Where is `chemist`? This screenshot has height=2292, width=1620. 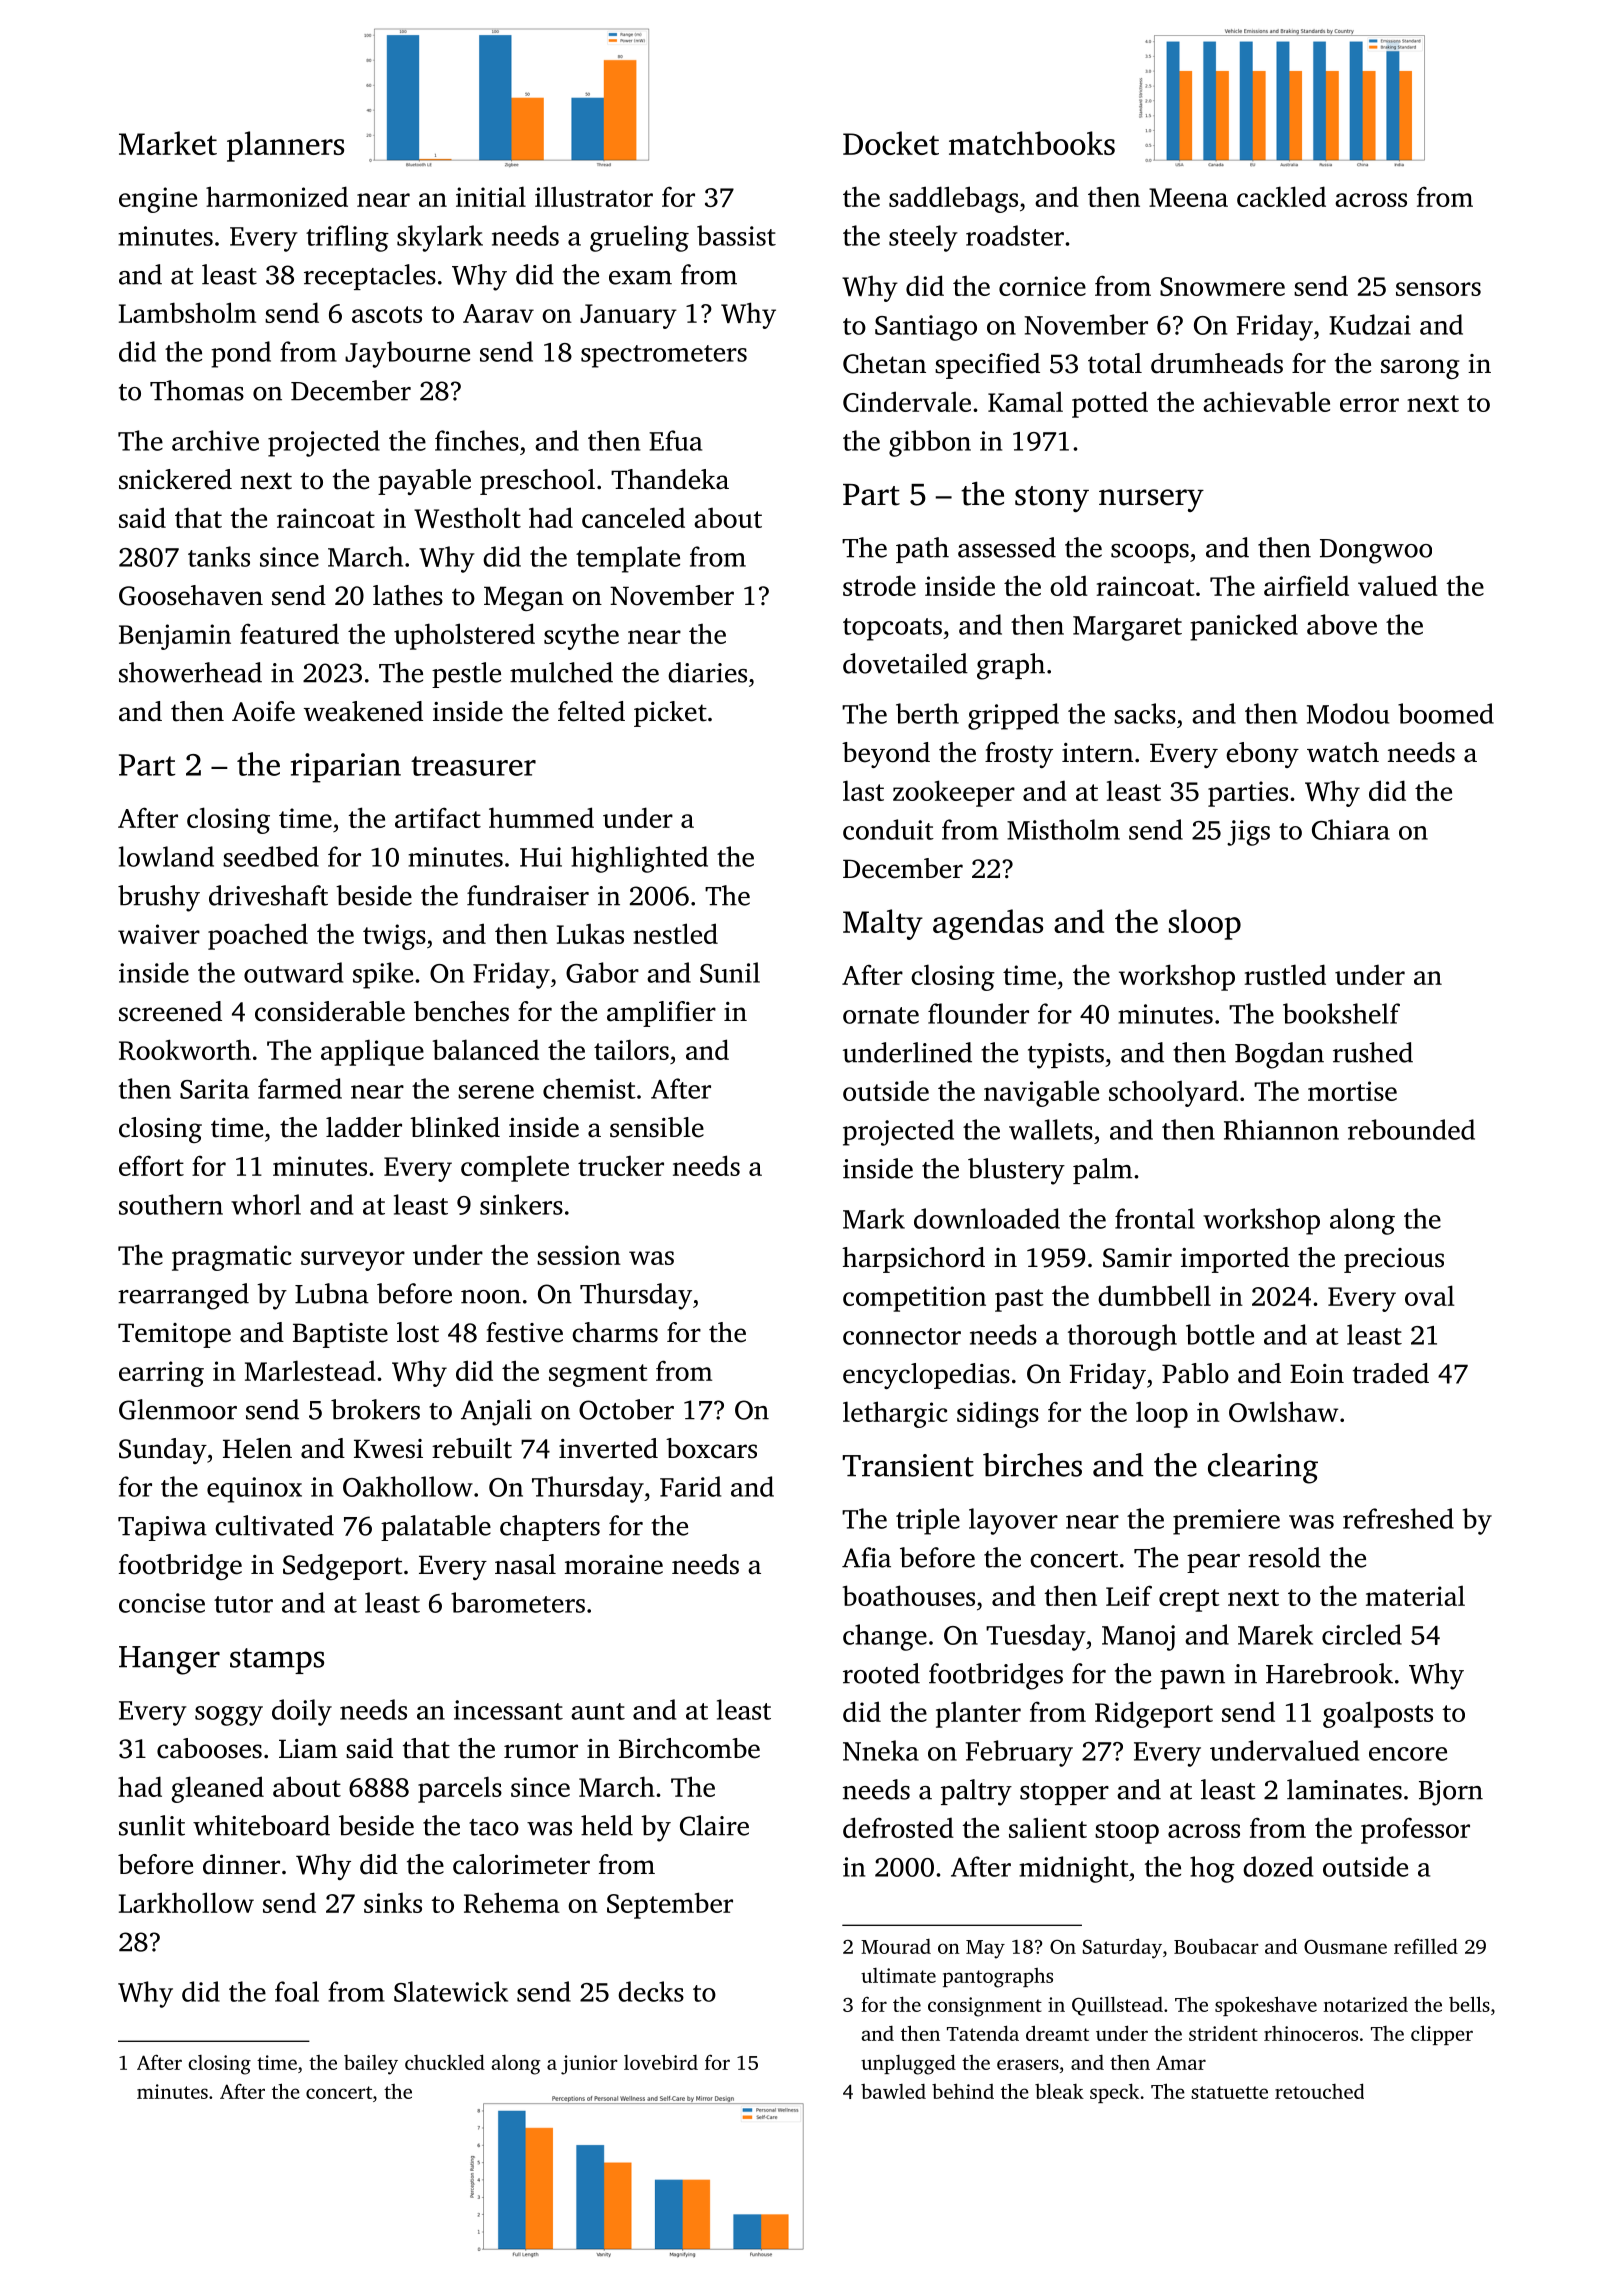 chemist is located at coordinates (589, 1088).
